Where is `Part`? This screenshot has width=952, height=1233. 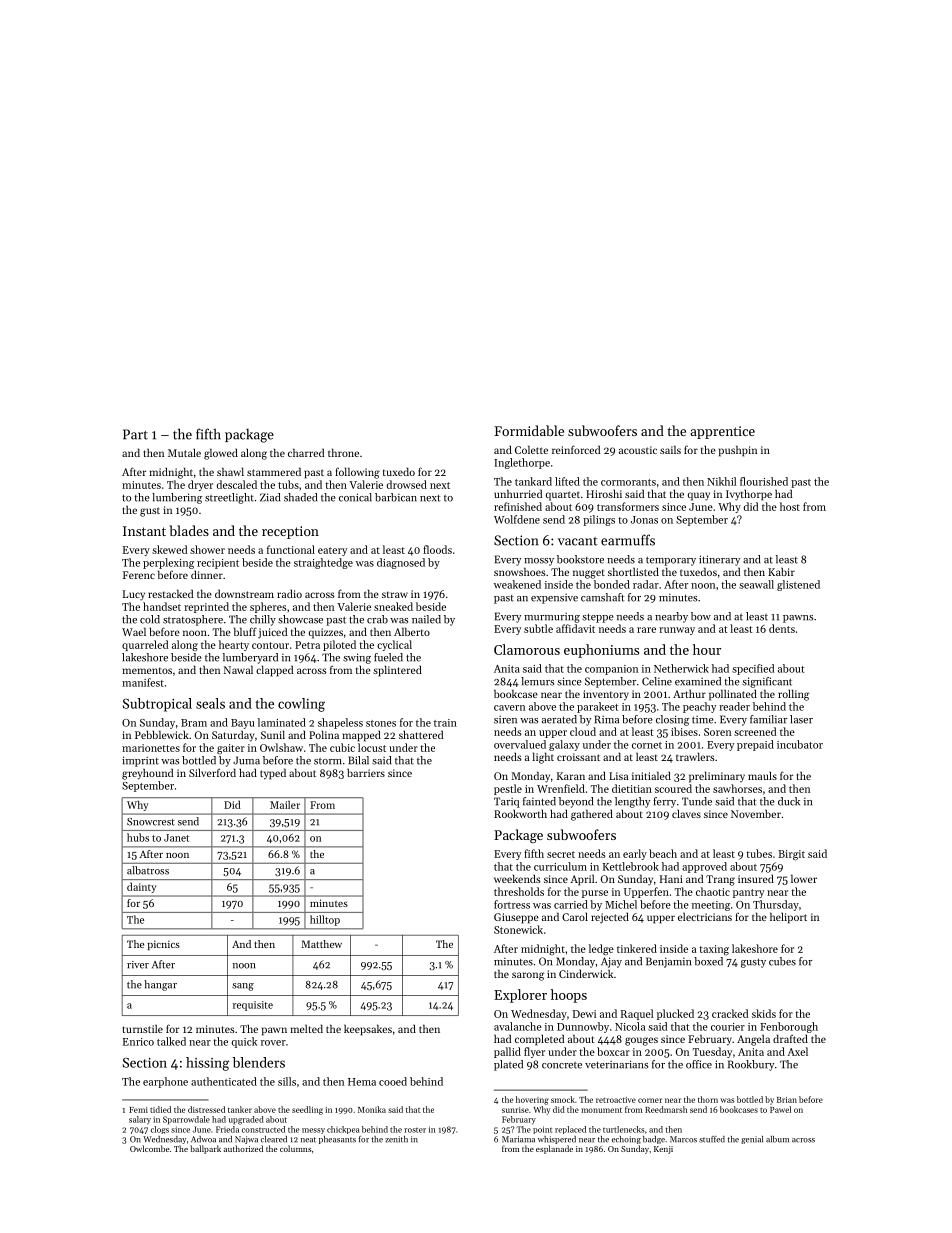 Part is located at coordinates (135, 434).
